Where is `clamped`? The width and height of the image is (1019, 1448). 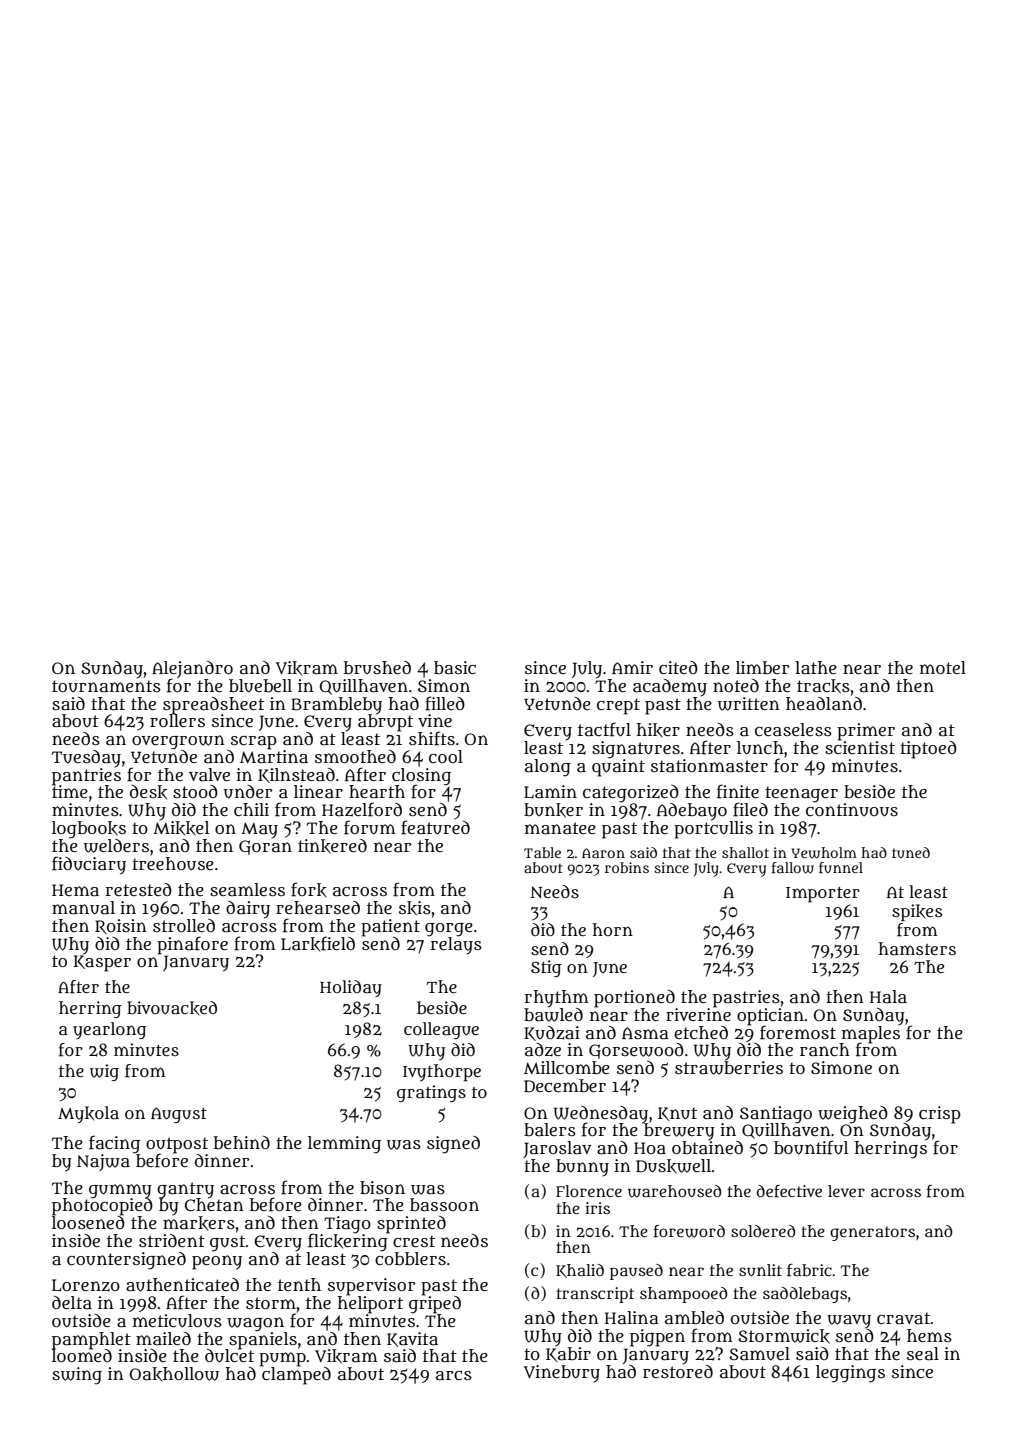 clamped is located at coordinates (296, 1376).
